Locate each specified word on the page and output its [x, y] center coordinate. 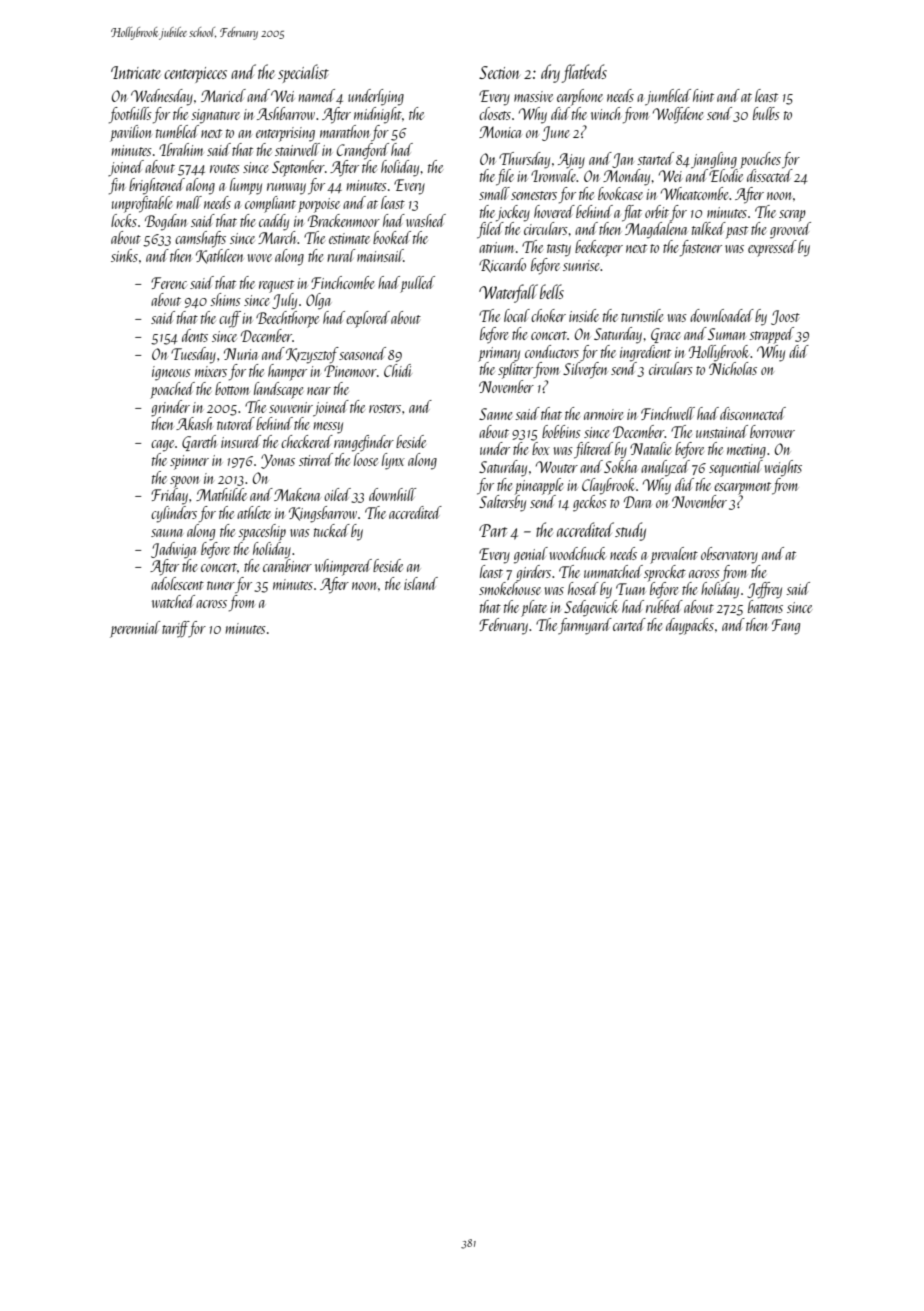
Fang [786, 627]
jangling [714, 160]
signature [215, 116]
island [421, 583]
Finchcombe [342, 282]
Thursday [524, 160]
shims [225, 299]
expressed [772, 248]
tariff [175, 629]
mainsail [380, 255]
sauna [167, 533]
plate [534, 608]
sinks [124, 255]
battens [765, 606]
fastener [701, 248]
